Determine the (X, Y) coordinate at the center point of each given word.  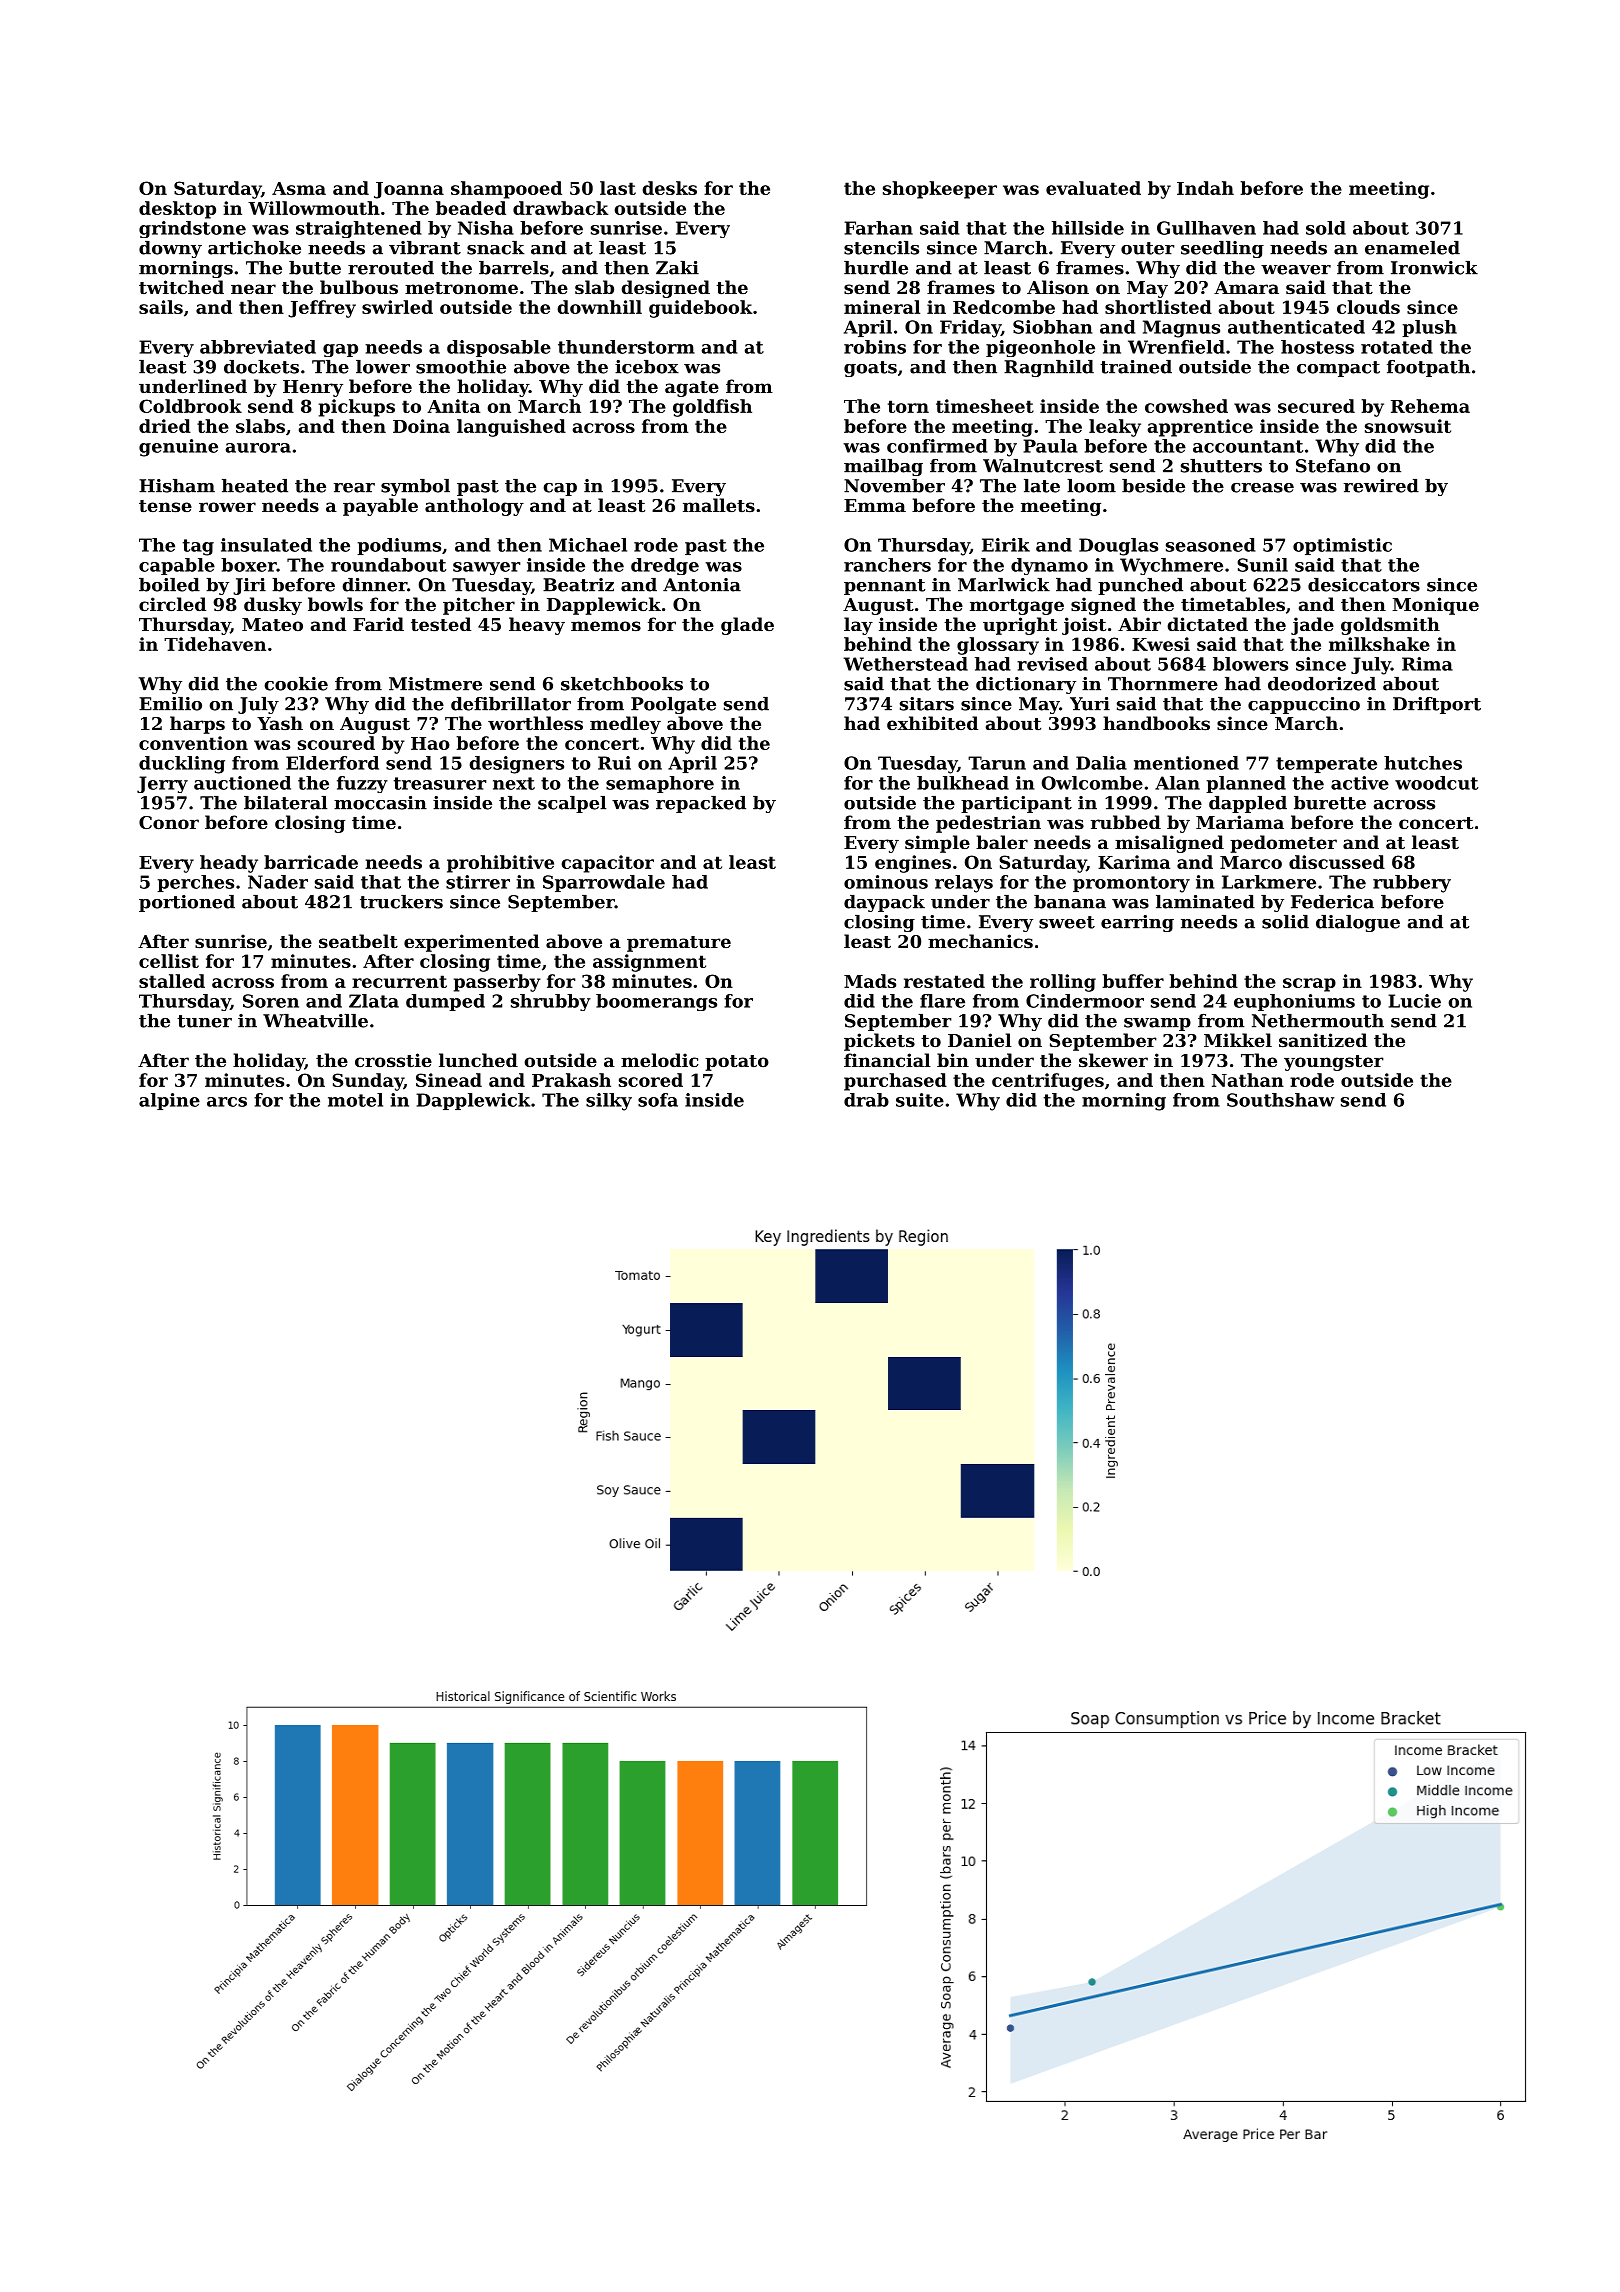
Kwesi (1161, 644)
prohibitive (500, 864)
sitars (927, 704)
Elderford (332, 763)
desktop (177, 210)
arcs (227, 1102)
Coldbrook (190, 406)
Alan (1177, 783)
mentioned (1186, 763)
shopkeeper (940, 190)
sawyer (487, 568)
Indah (1205, 188)
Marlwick (1004, 585)
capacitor (607, 864)
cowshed (1186, 406)
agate (692, 389)
